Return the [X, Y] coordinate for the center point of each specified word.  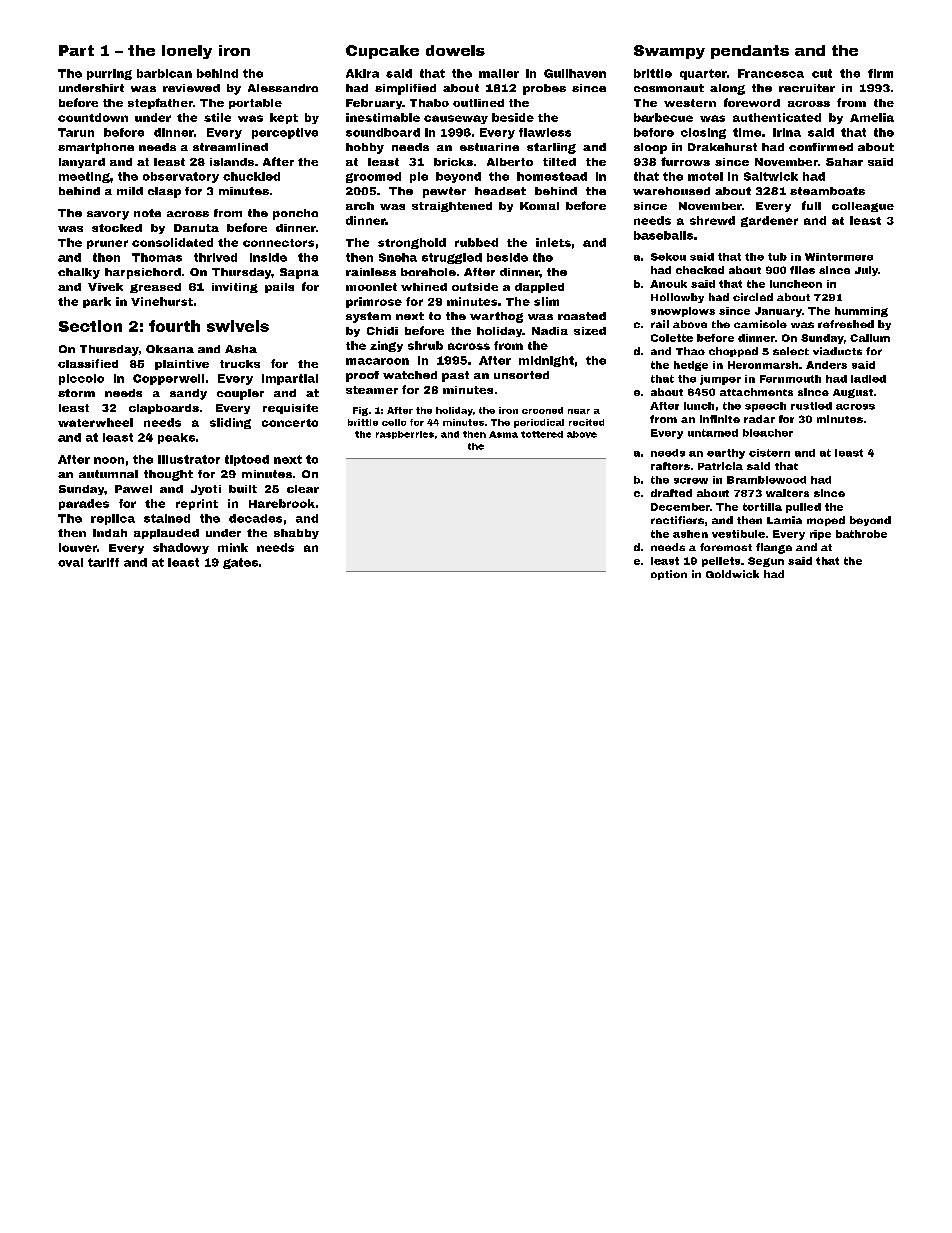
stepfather [160, 103]
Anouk [668, 284]
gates [240, 563]
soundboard [383, 132]
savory [108, 215]
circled [753, 297]
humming [861, 312]
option [669, 575]
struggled [452, 258]
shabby [296, 534]
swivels [238, 326]
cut [822, 73]
